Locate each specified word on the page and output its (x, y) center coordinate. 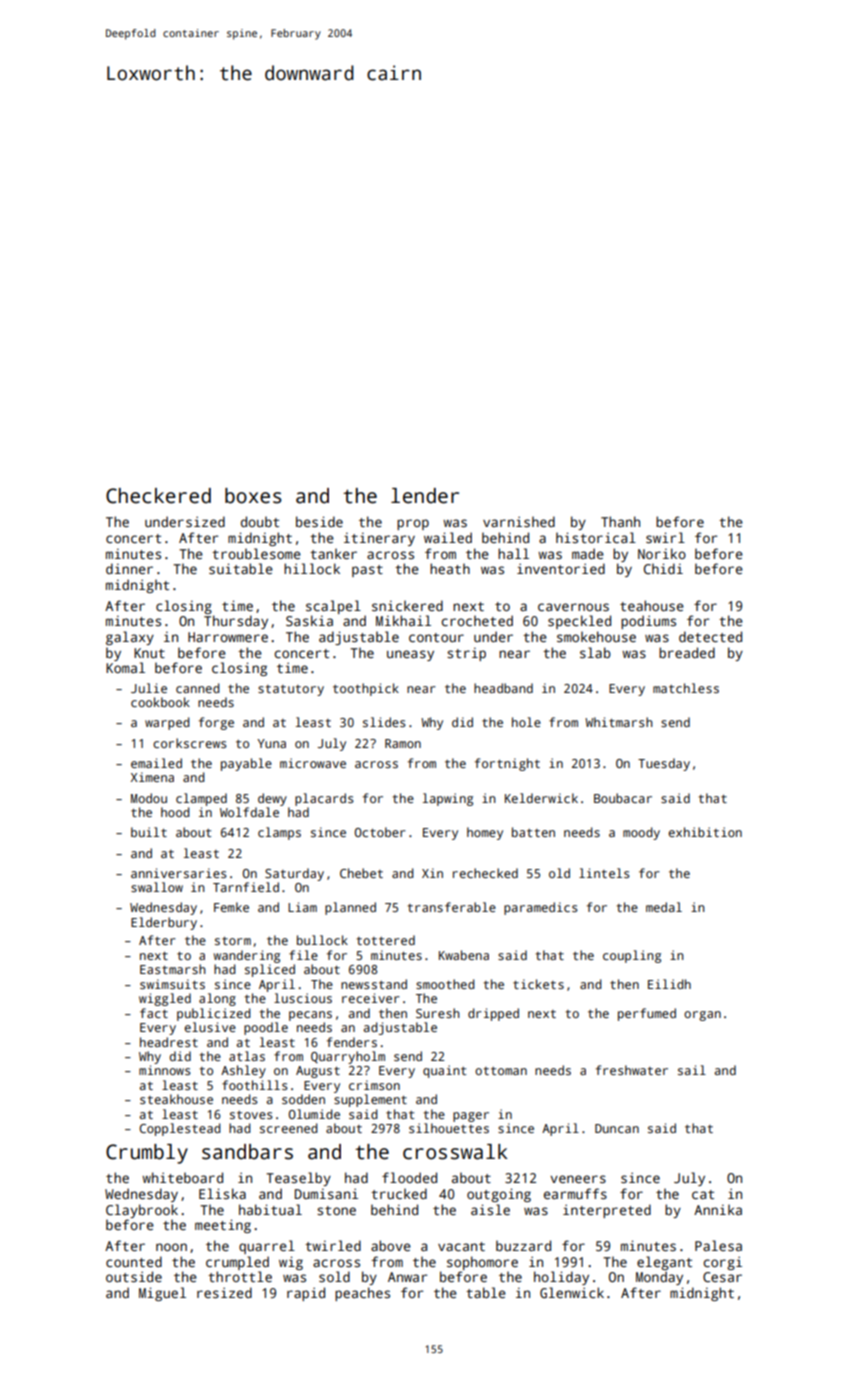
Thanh (620, 521)
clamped (201, 799)
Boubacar (623, 798)
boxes (253, 496)
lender (425, 496)
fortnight (507, 764)
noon (171, 1247)
